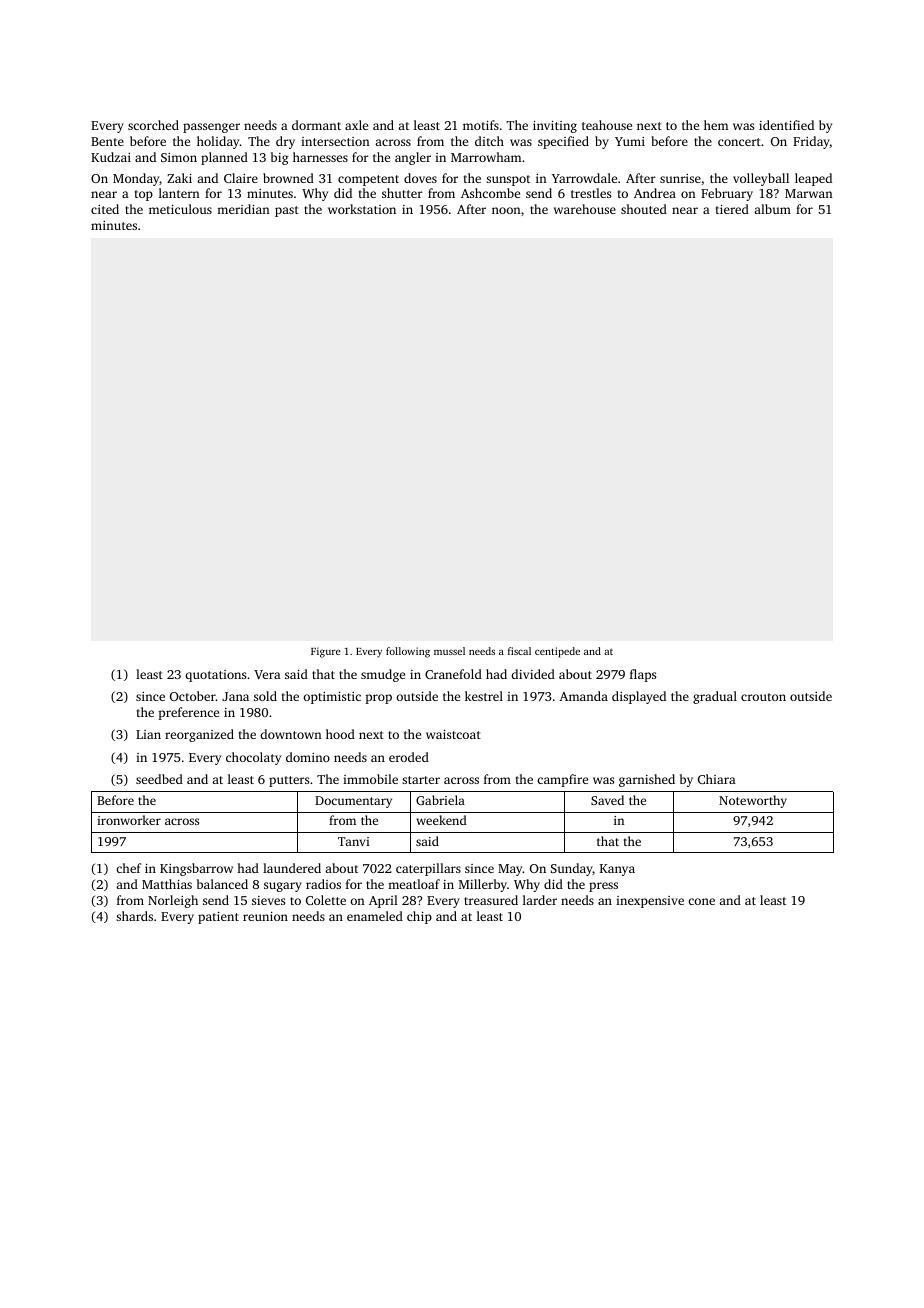 The width and height of the image is (924, 1308). Describe the element at coordinates (519, 651) in the image. I see `fiscal` at that location.
